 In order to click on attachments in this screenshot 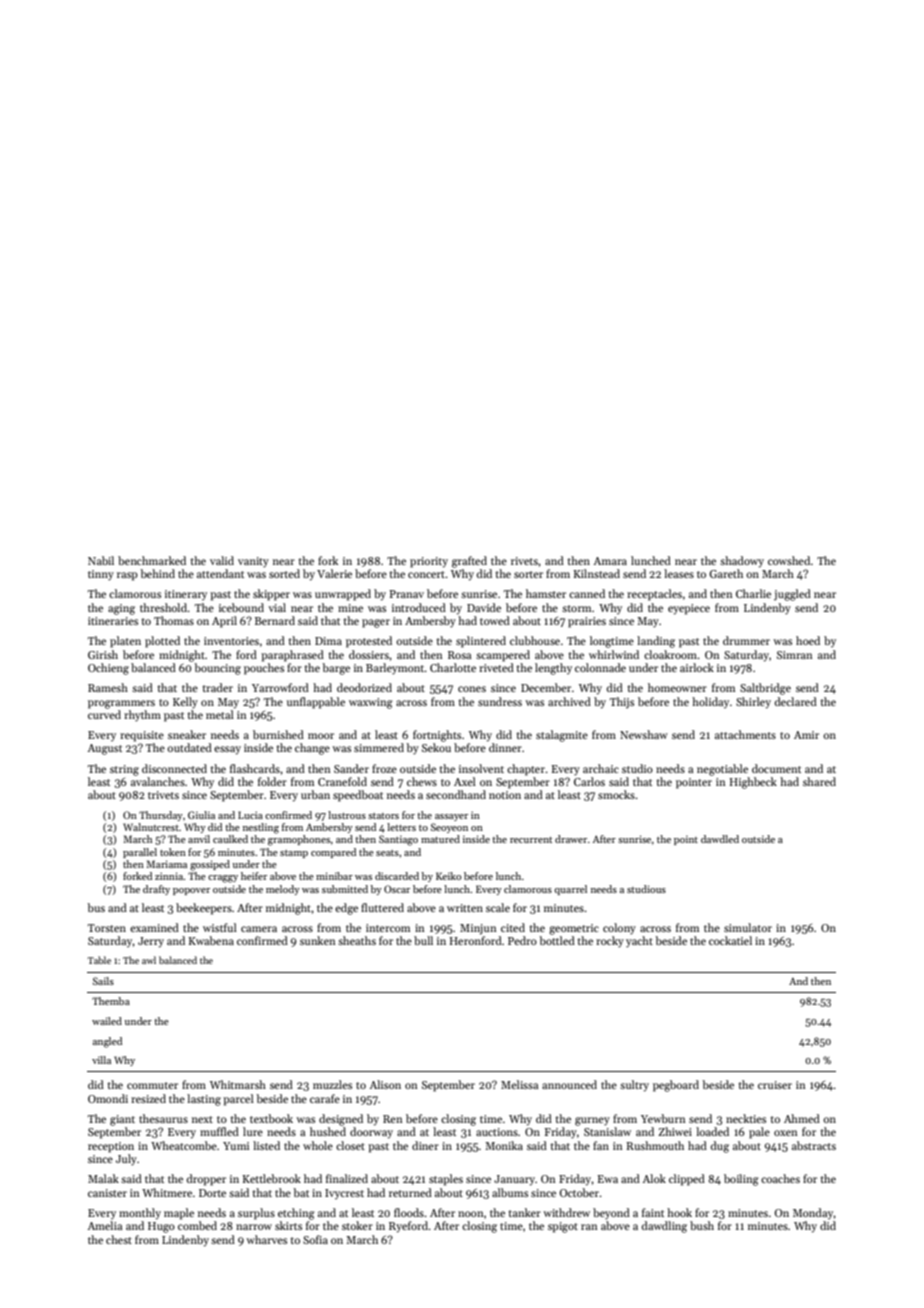, I will do `click(745, 734)`.
